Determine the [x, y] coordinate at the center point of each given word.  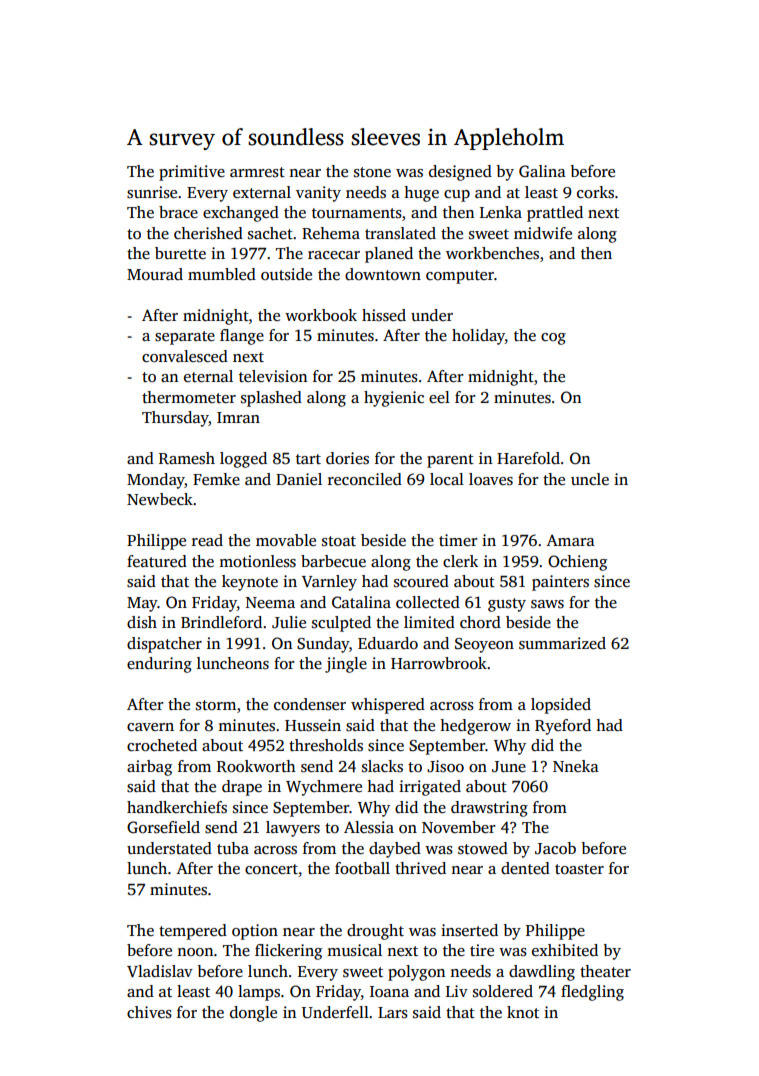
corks [595, 192]
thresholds [326, 745]
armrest [257, 172]
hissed [384, 315]
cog [553, 339]
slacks [382, 766]
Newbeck [160, 499]
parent [450, 461]
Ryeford [563, 727]
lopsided [561, 706]
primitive [192, 173]
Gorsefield [163, 827]
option [255, 932]
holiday [478, 337]
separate [185, 338]
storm [216, 705]
